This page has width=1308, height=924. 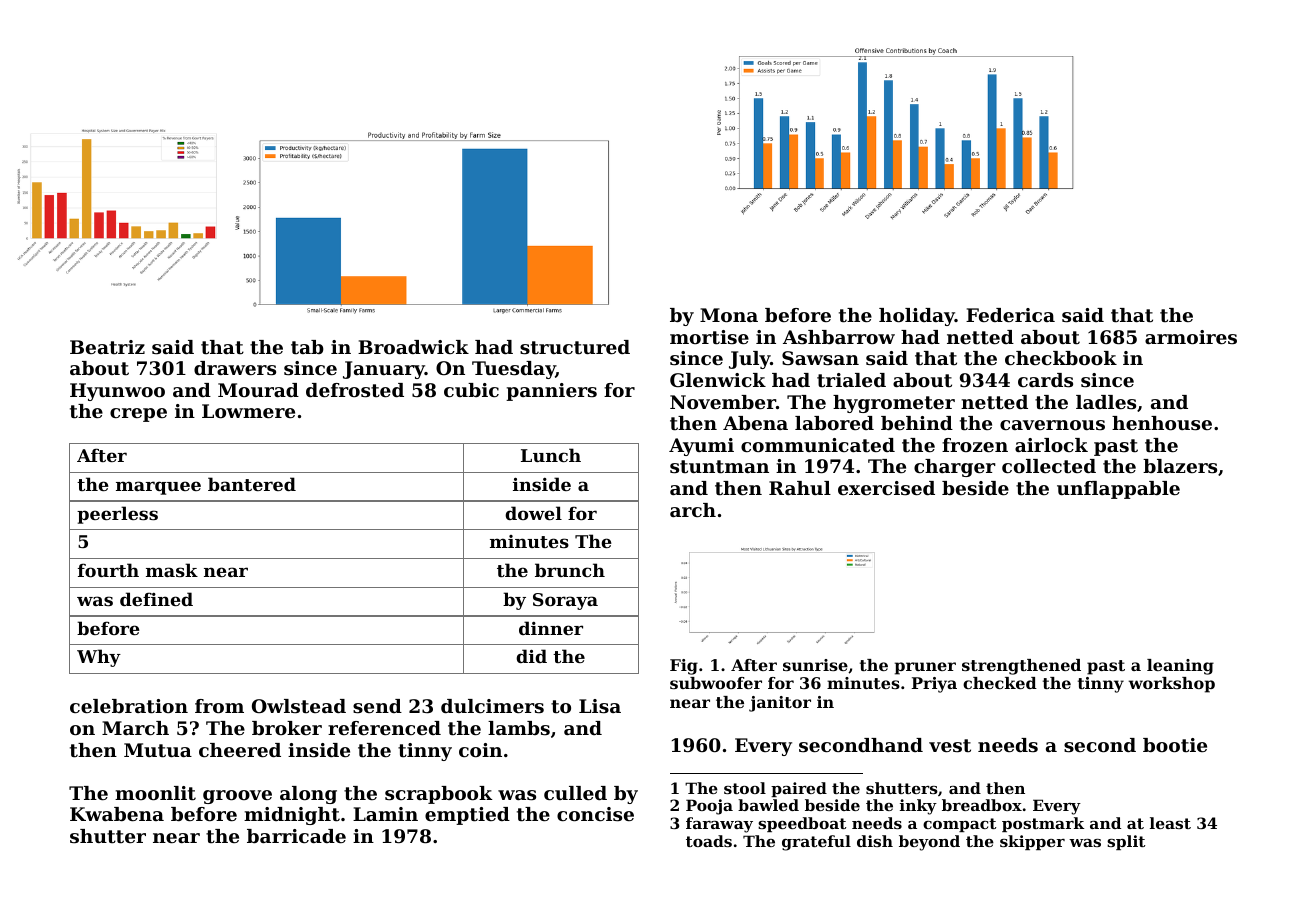 What do you see at coordinates (108, 570) in the page?
I see `fourth` at bounding box center [108, 570].
